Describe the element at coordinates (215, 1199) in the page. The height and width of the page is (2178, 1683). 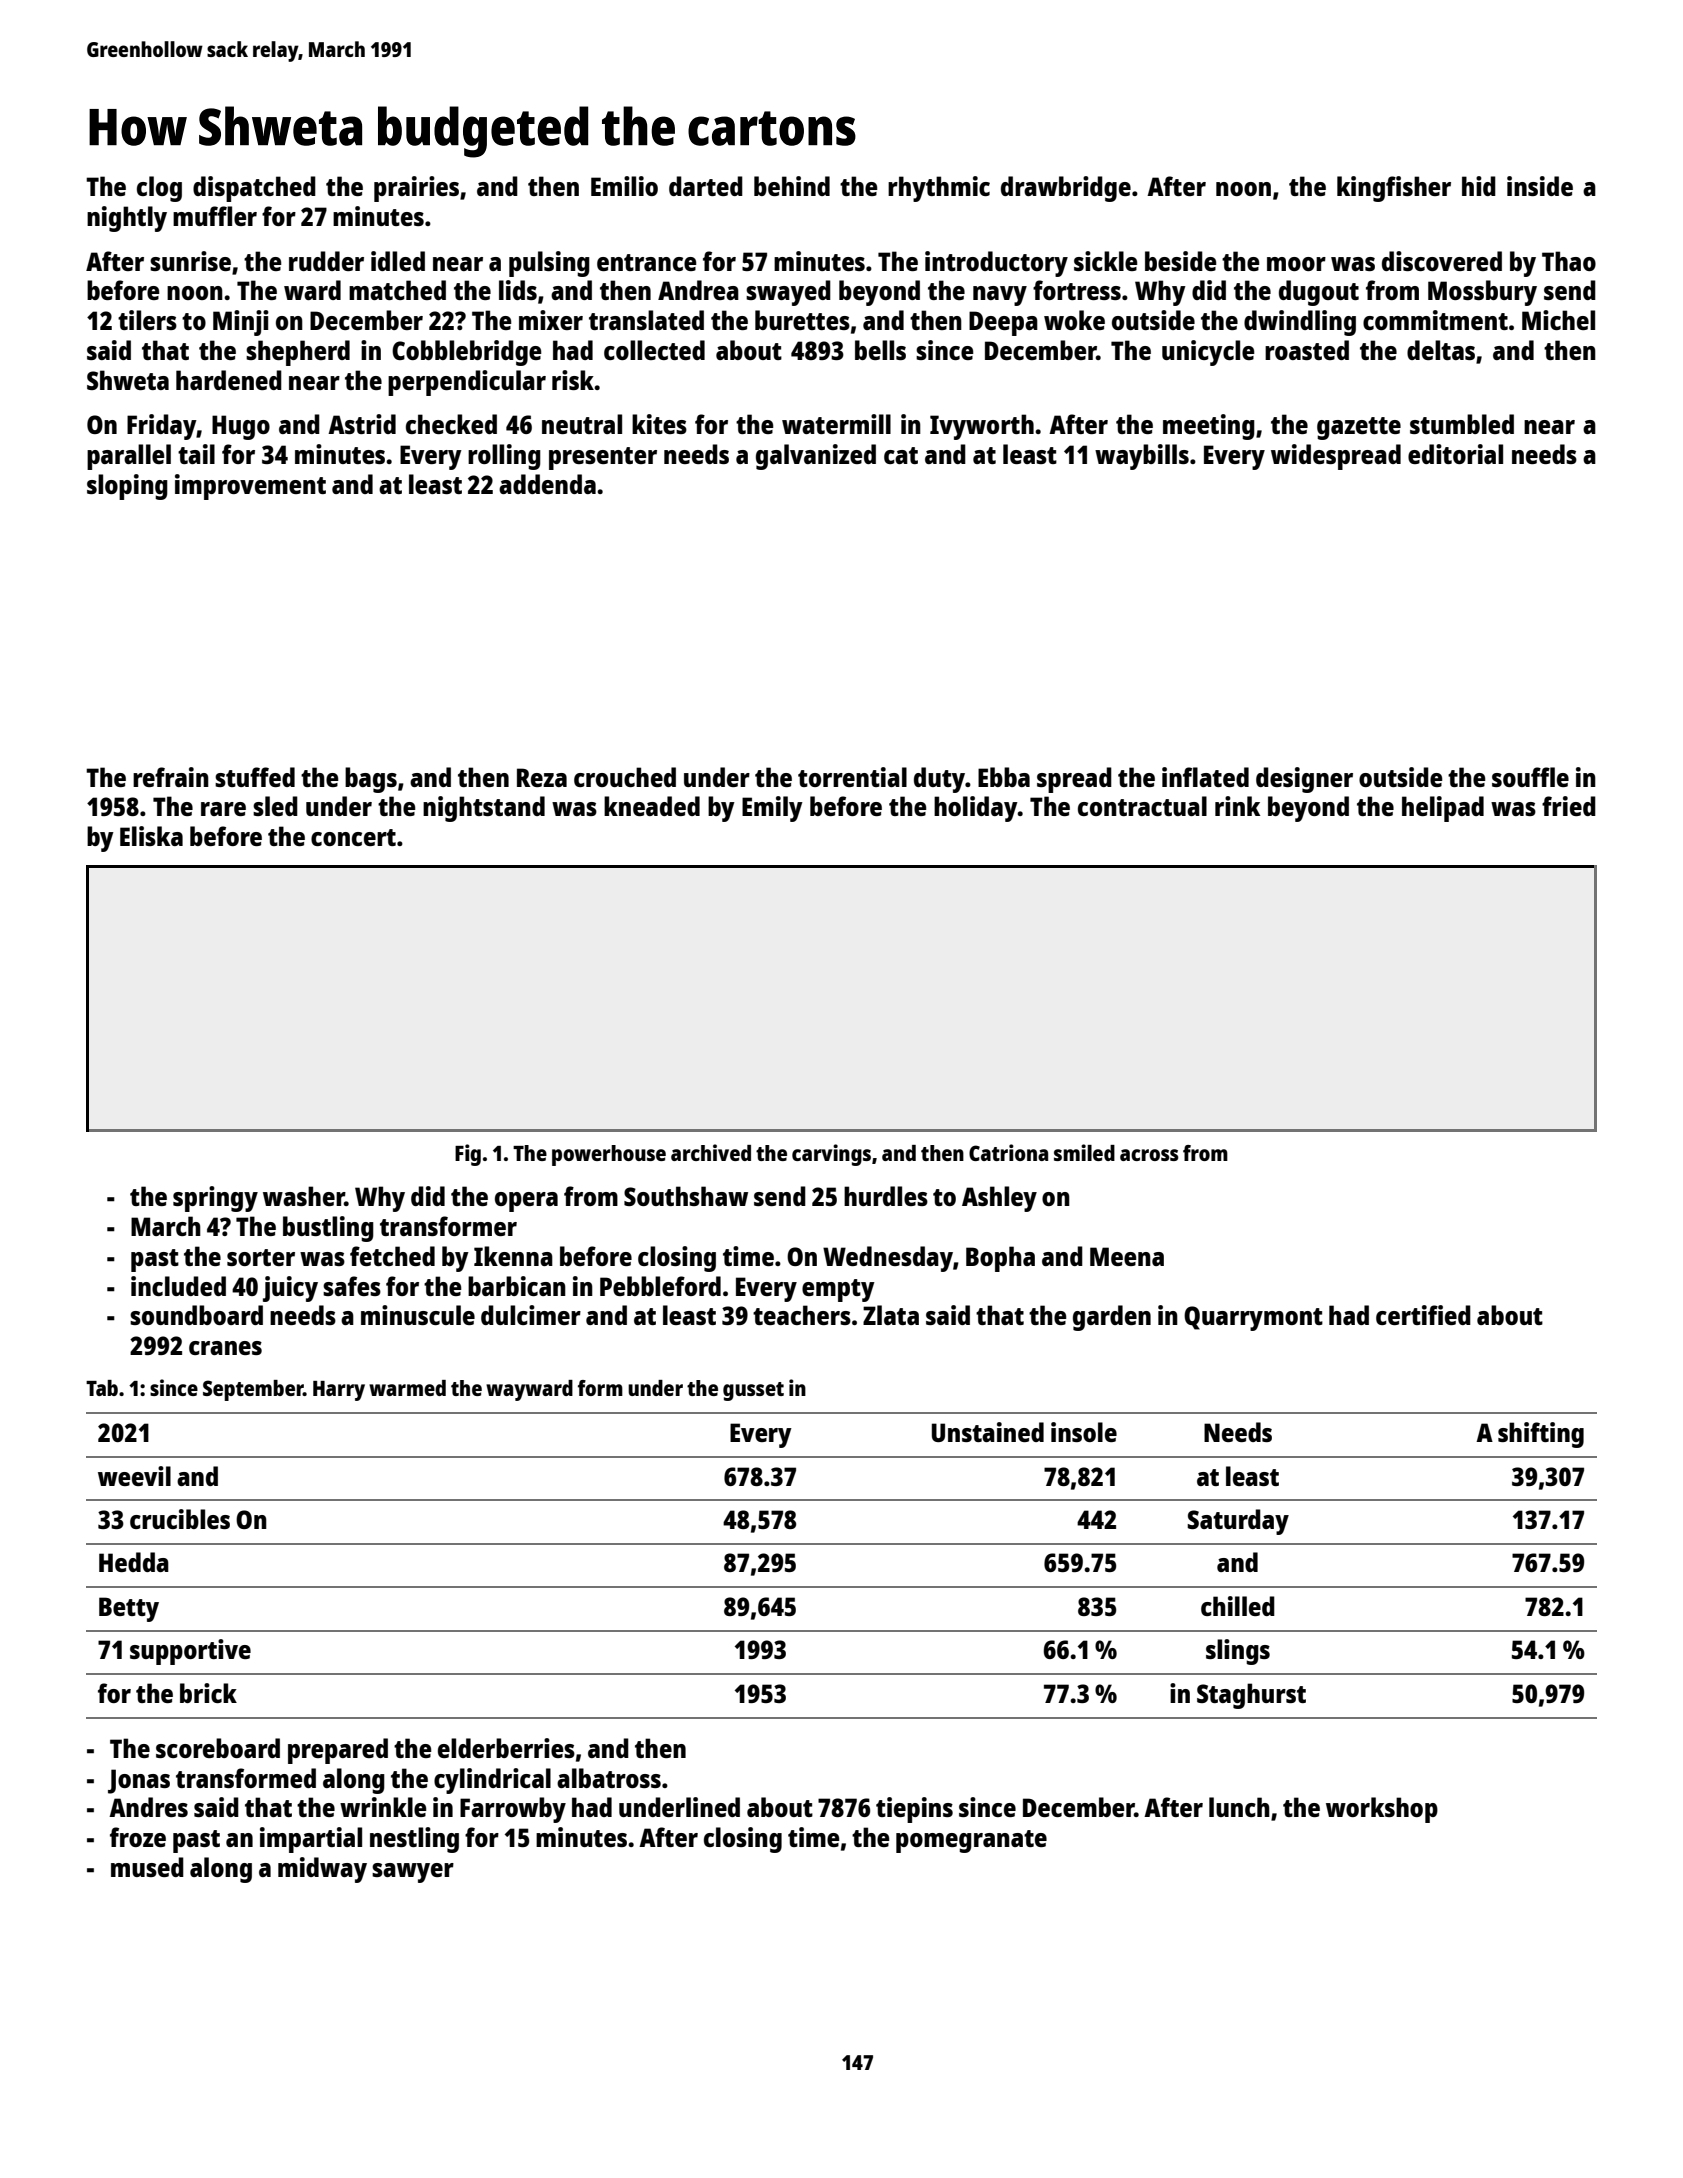
I see `springy` at that location.
